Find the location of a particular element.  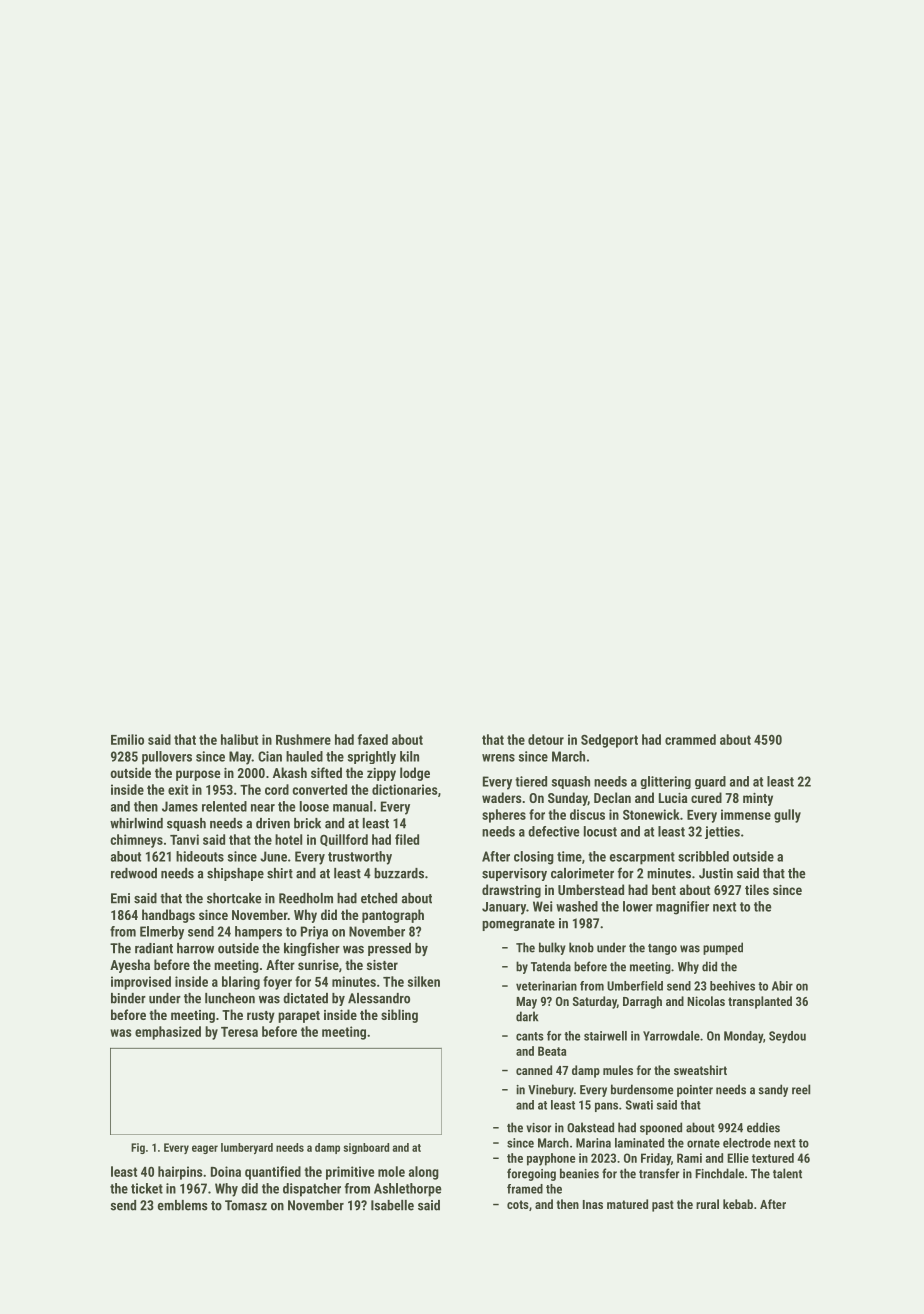

pumped is located at coordinates (723, 948).
